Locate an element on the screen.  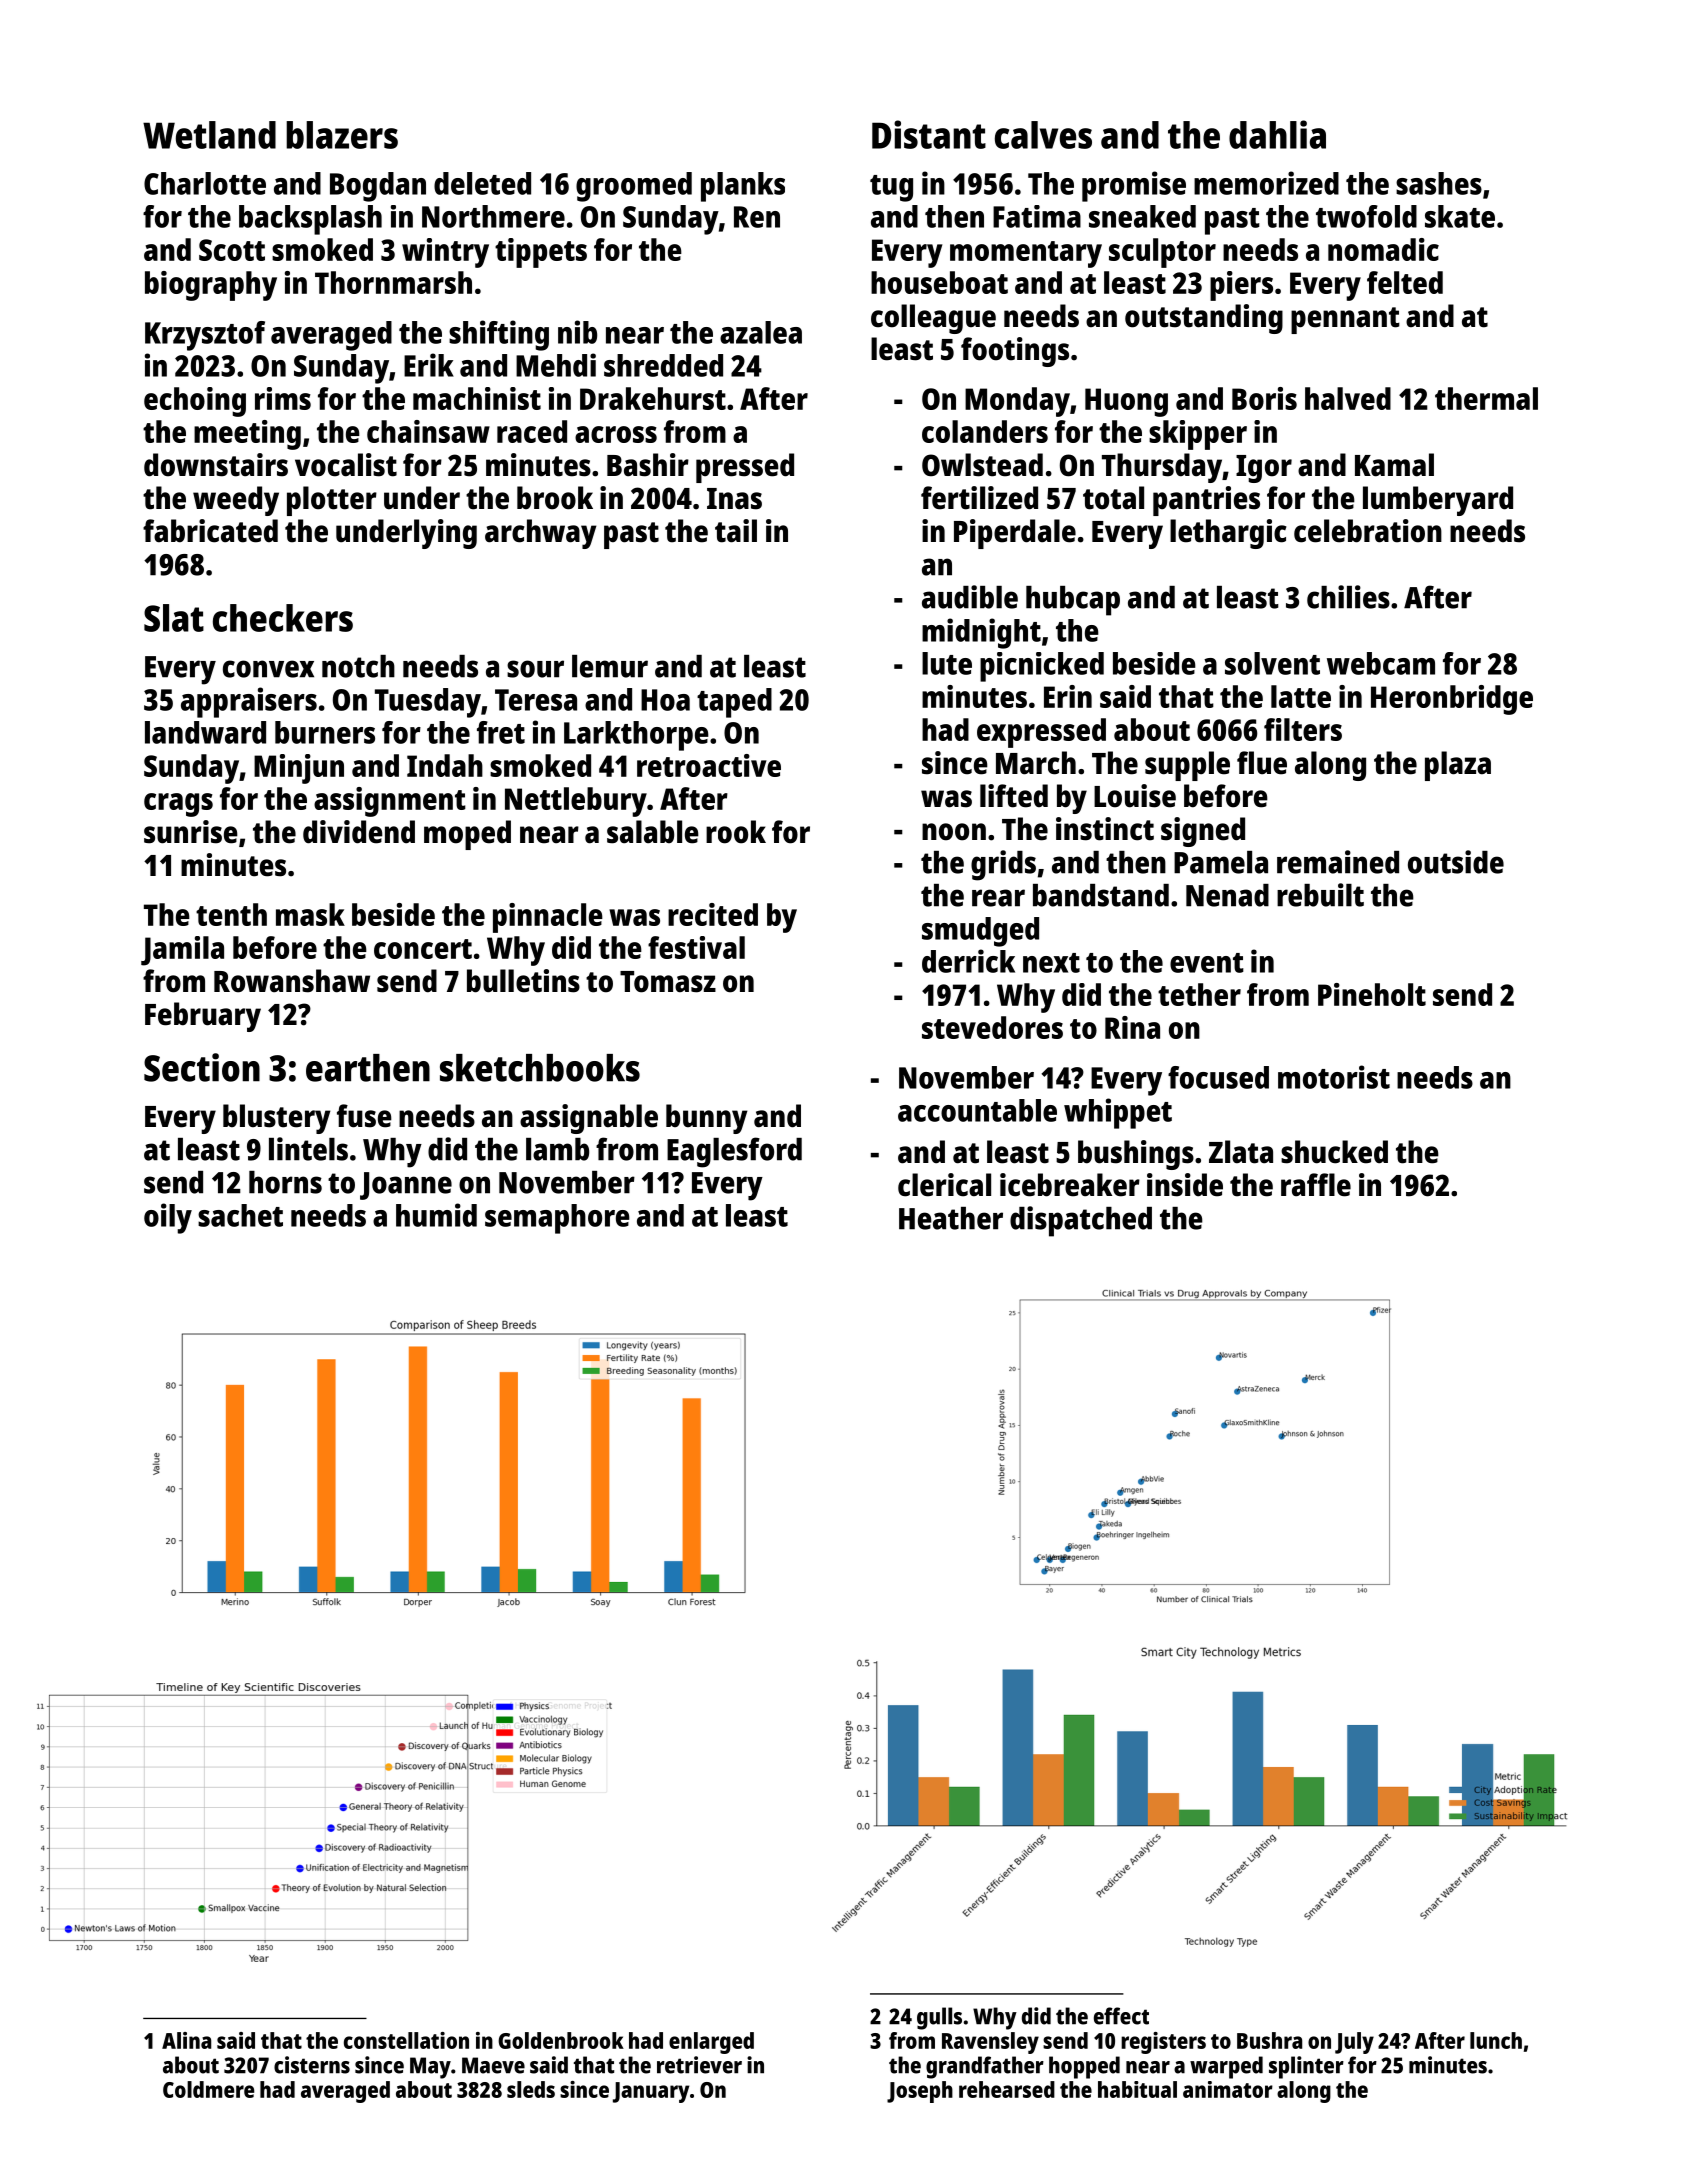
Alina is located at coordinates (186, 2040).
